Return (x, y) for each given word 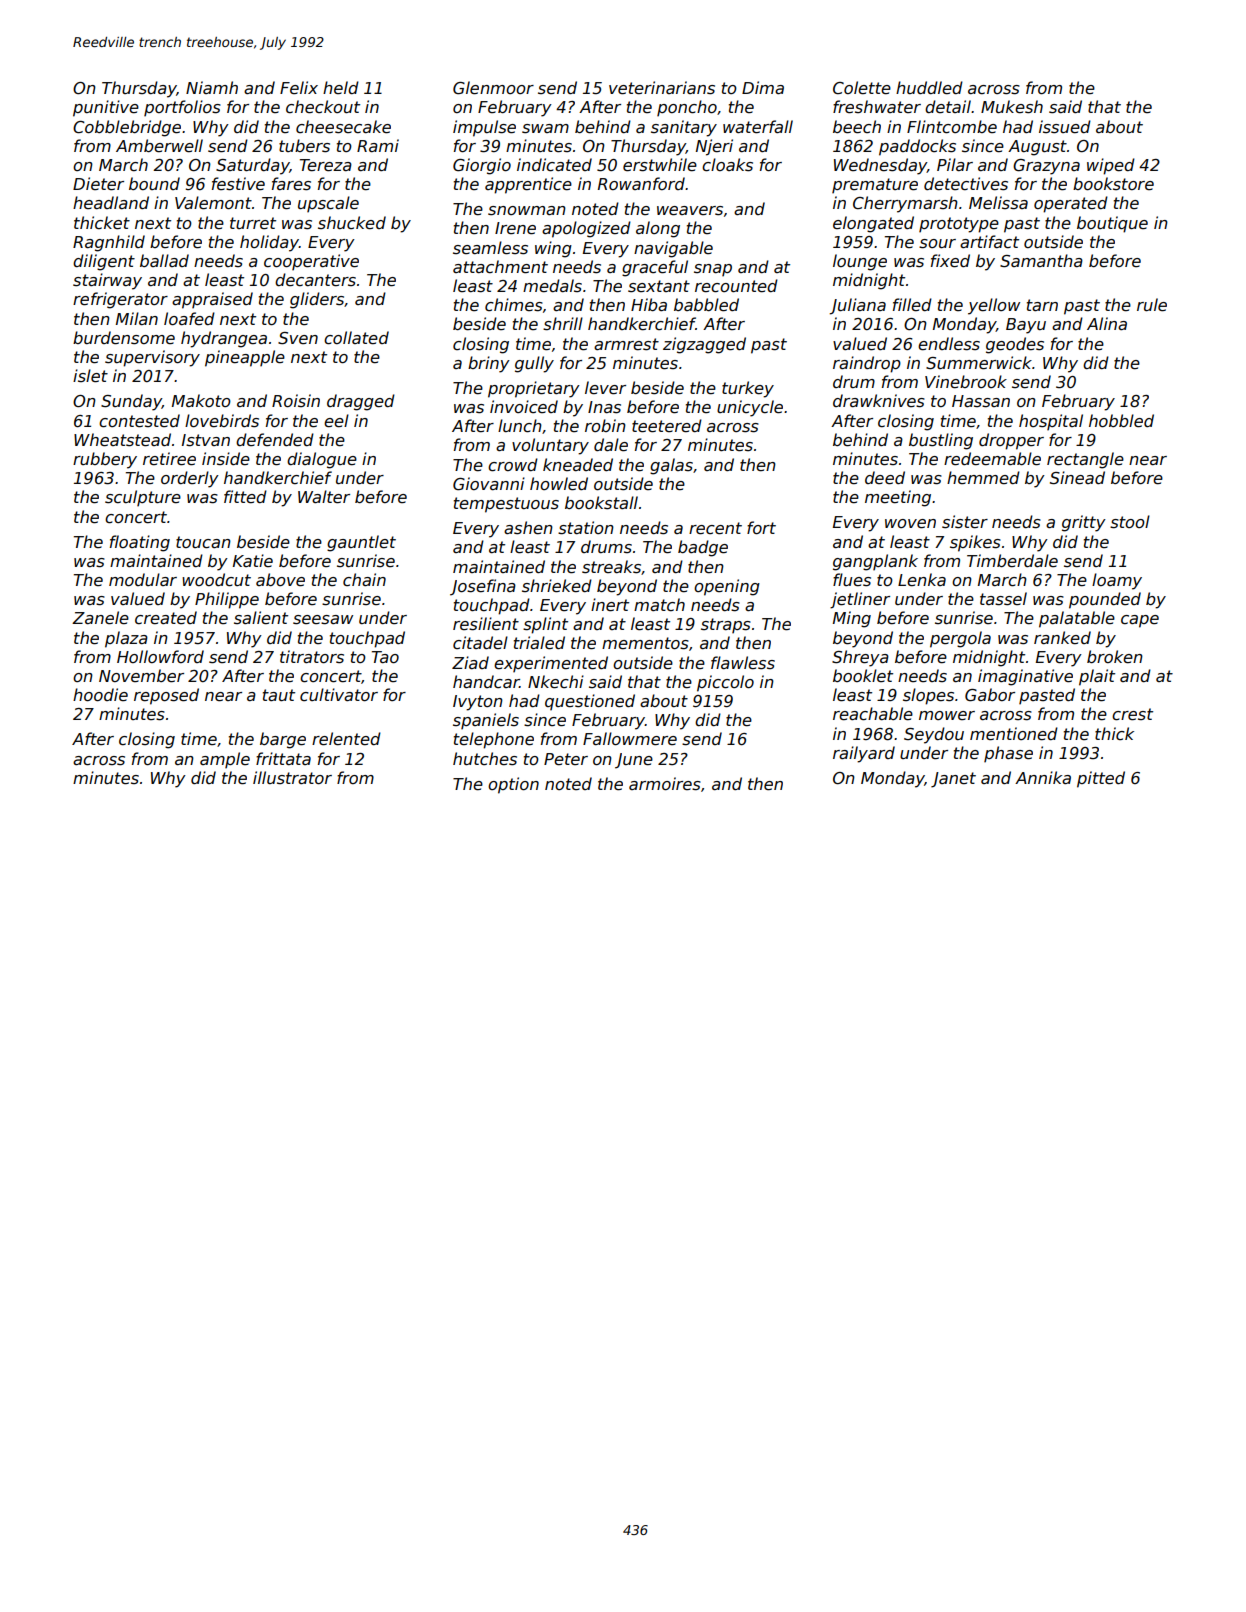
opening (727, 587)
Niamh (212, 87)
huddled (929, 88)
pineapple (245, 358)
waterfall (758, 127)
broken (1115, 657)
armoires (665, 784)
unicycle (750, 408)
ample (225, 760)
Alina (1107, 323)
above (280, 580)
